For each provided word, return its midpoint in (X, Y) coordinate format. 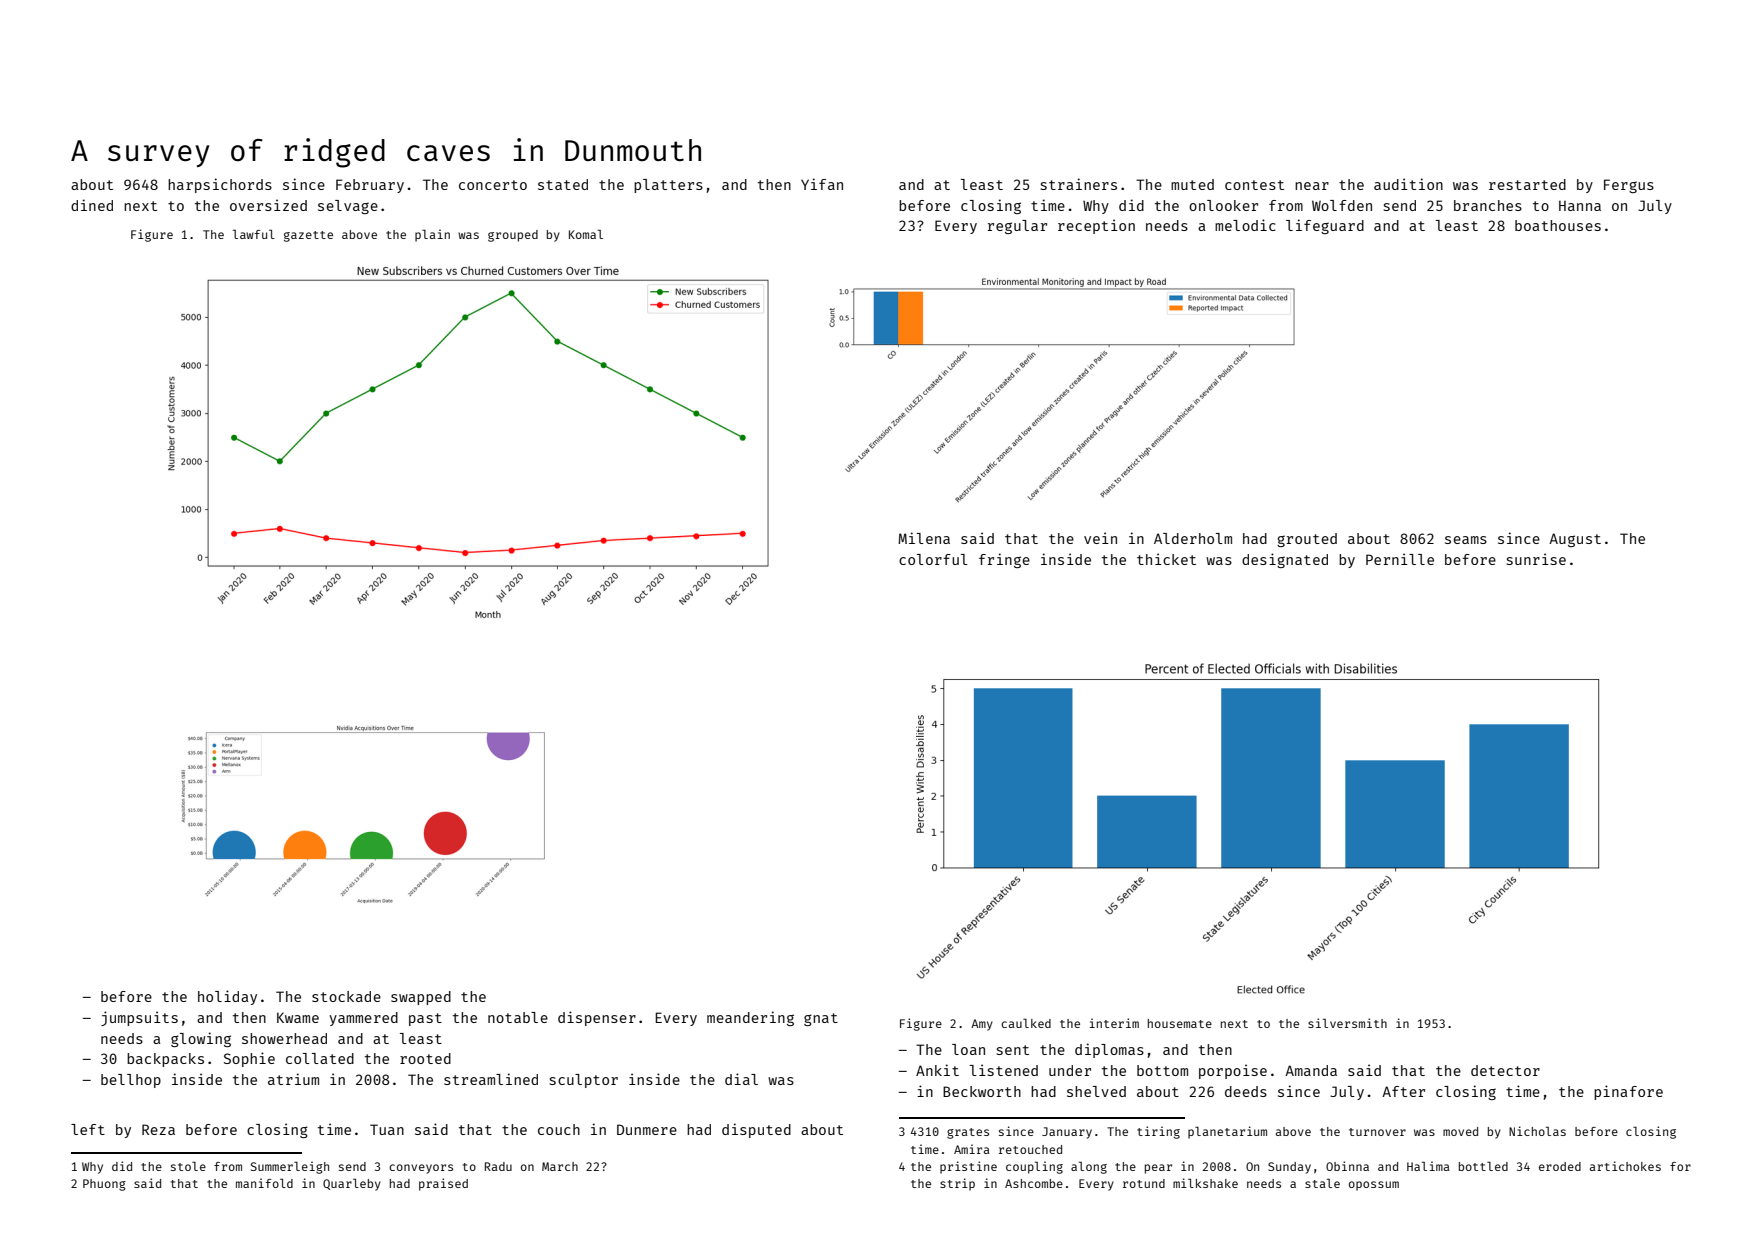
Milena (924, 538)
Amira (972, 1149)
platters (668, 186)
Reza (158, 1129)
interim (1114, 1023)
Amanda (1311, 1070)
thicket (1166, 559)
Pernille (1400, 559)
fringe (1004, 560)
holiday (227, 997)
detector (1505, 1070)
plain (432, 235)
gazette (308, 236)
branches (1488, 205)
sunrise (1536, 559)
